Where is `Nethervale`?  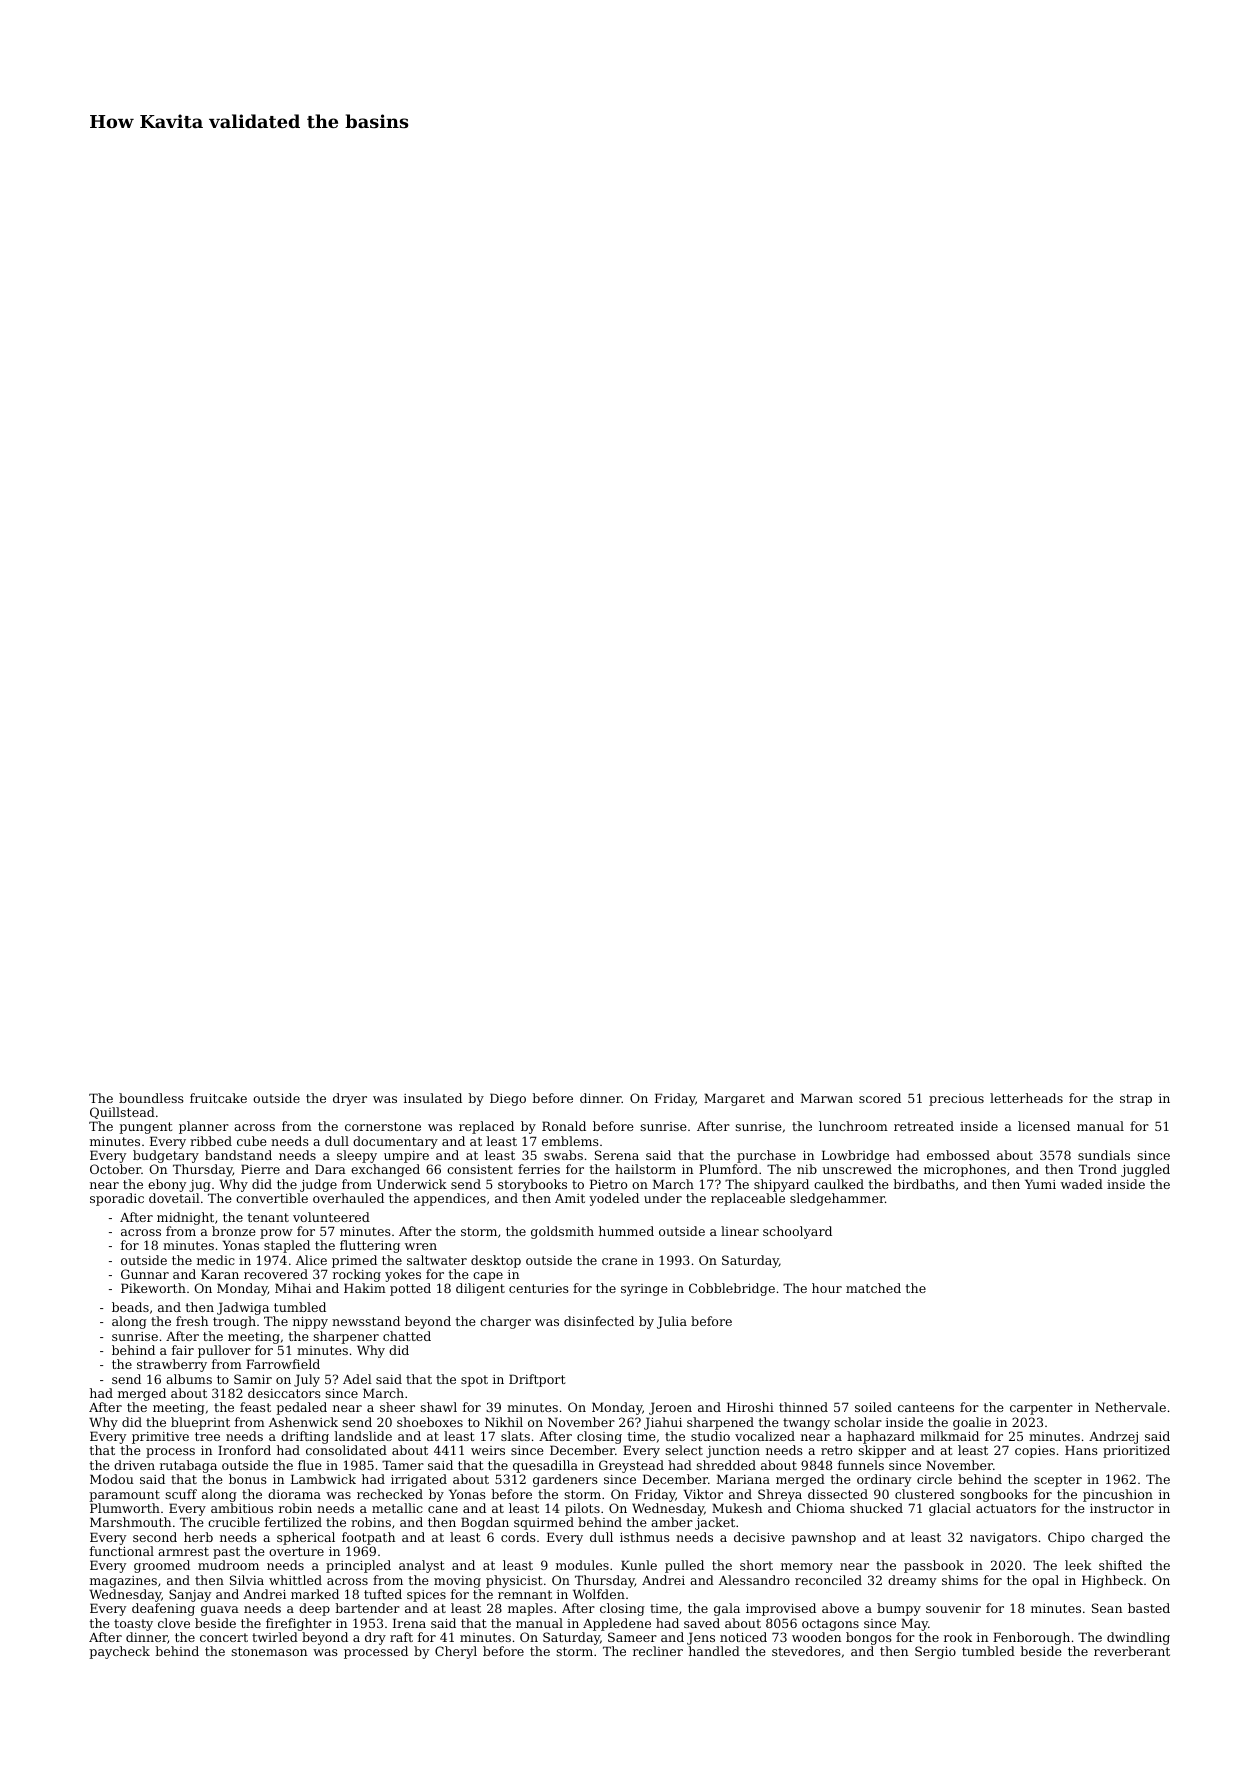
Nethervale is located at coordinates (1130, 1407).
